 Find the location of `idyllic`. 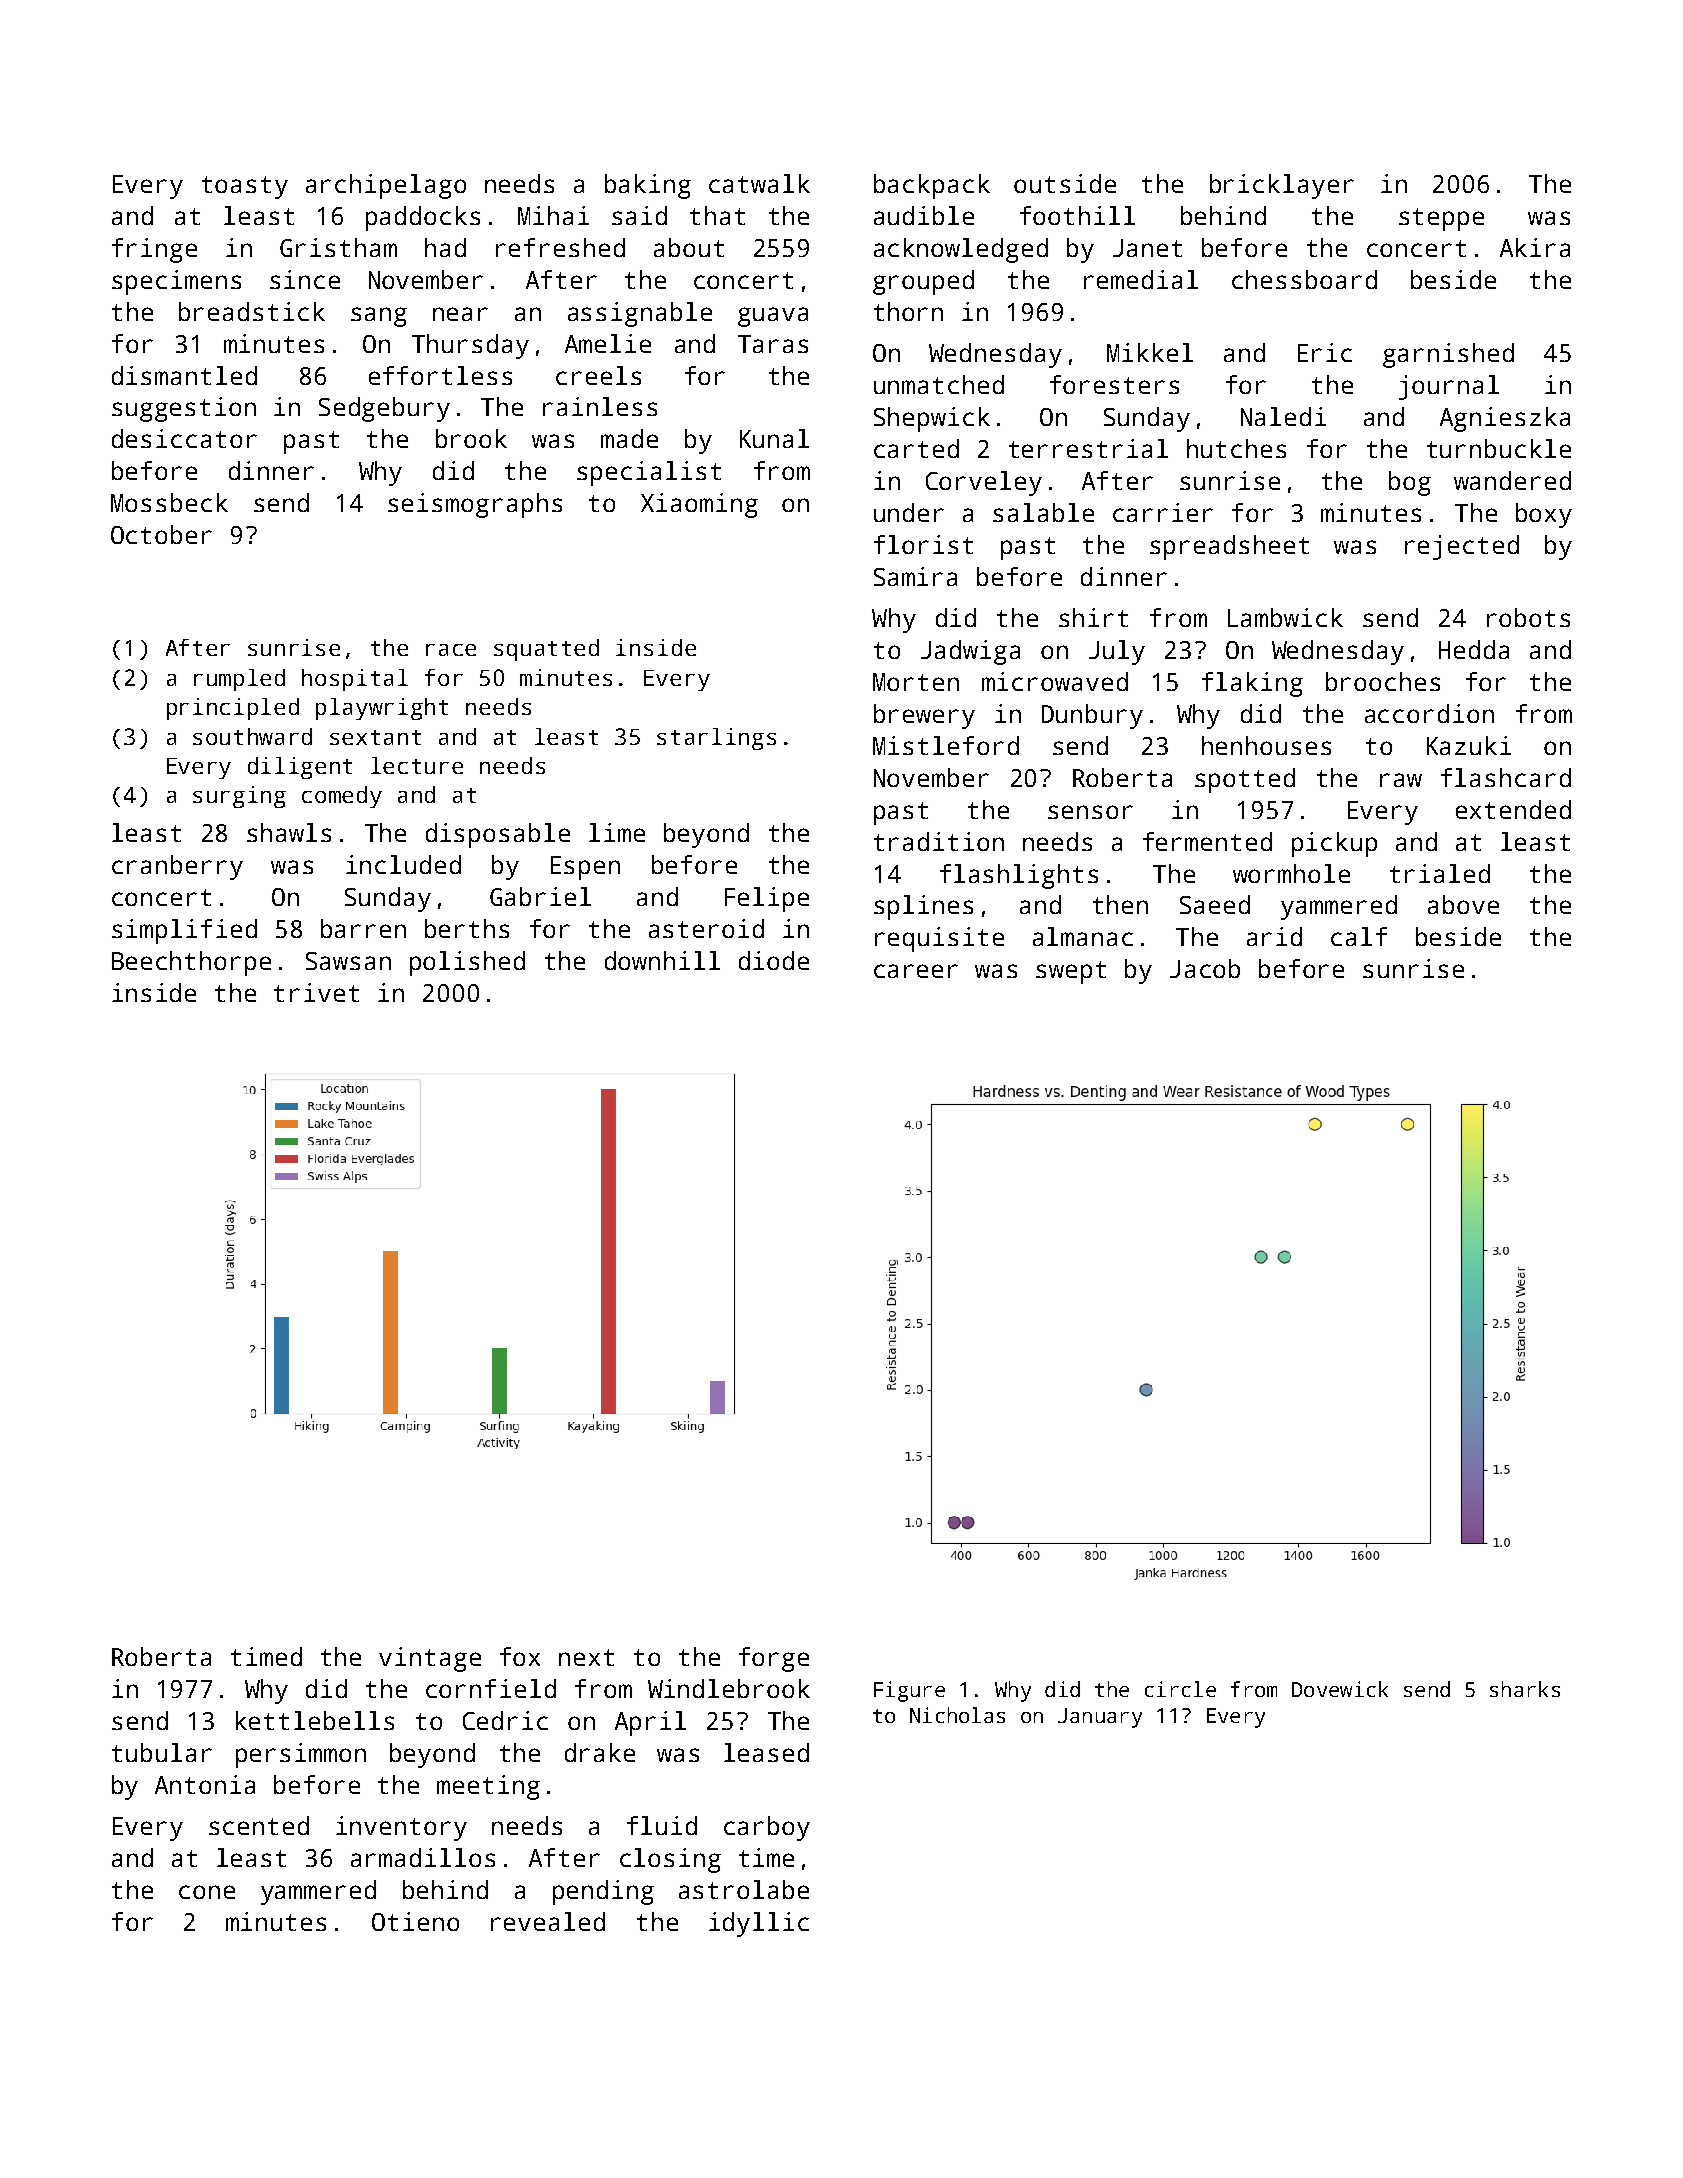

idyllic is located at coordinates (759, 1924).
